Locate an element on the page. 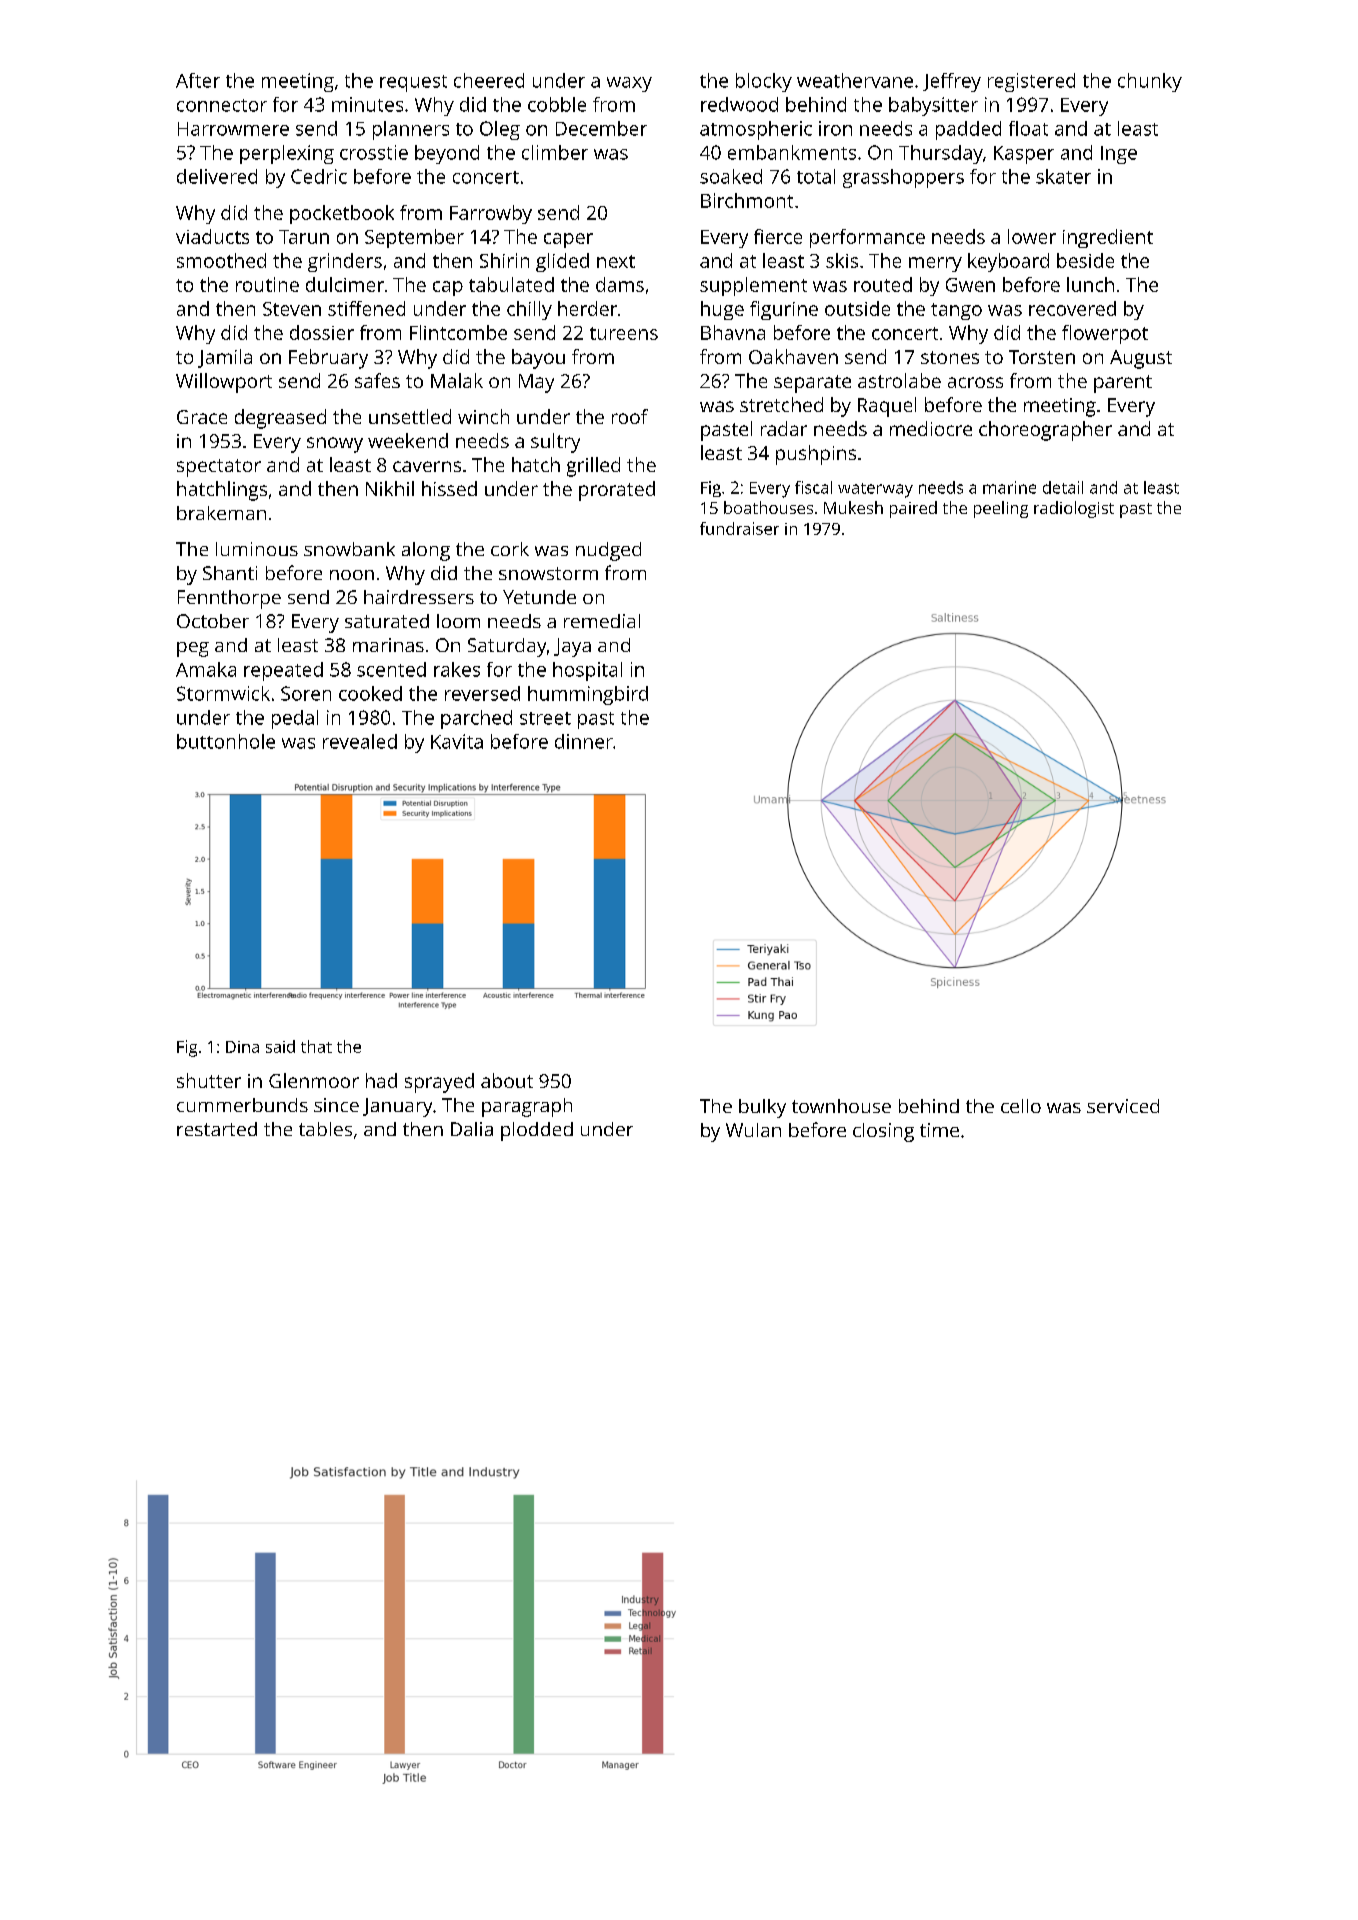 The height and width of the page is (1920, 1358). plodded is located at coordinates (537, 1131).
